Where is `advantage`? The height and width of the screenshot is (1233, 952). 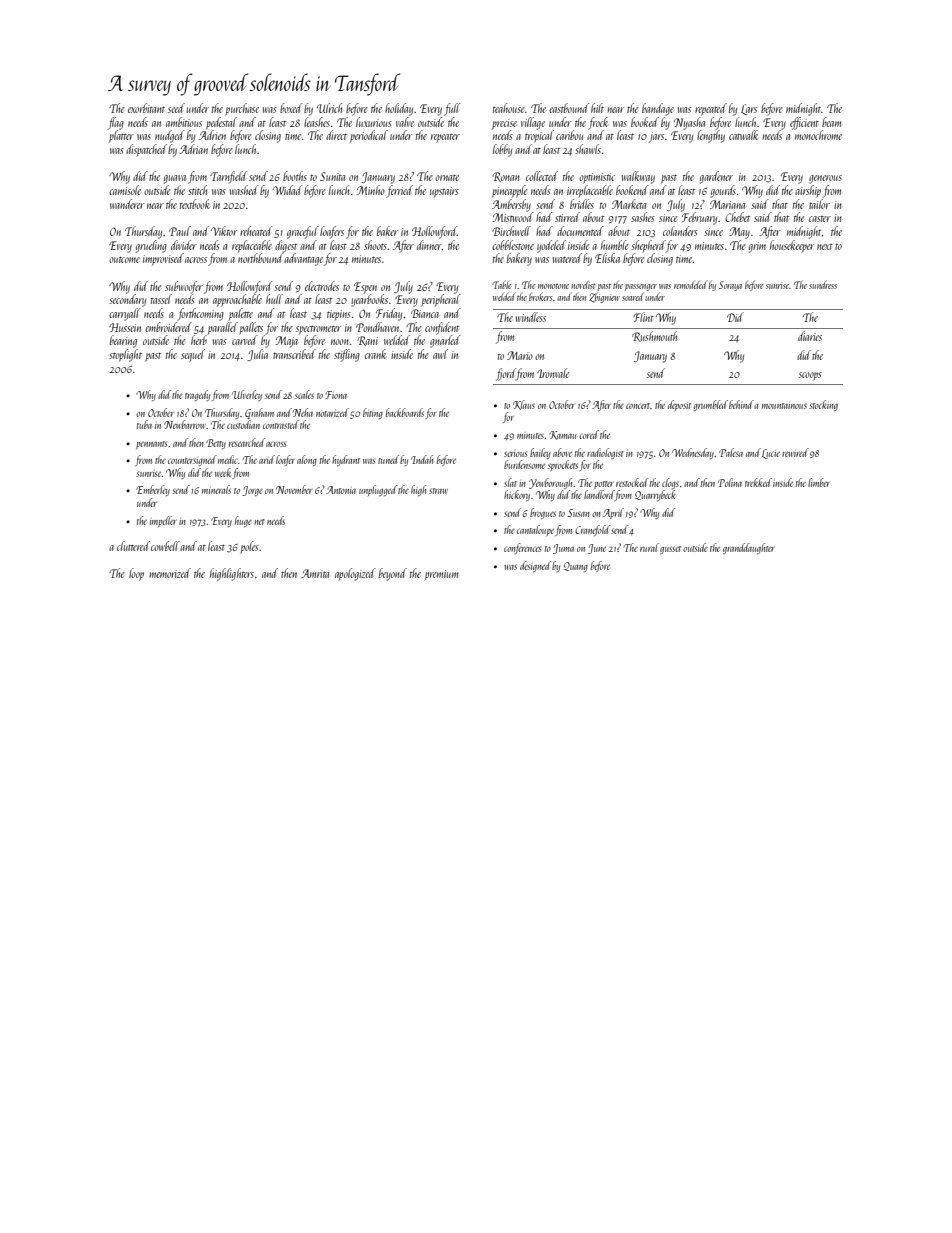
advantage is located at coordinates (303, 259).
